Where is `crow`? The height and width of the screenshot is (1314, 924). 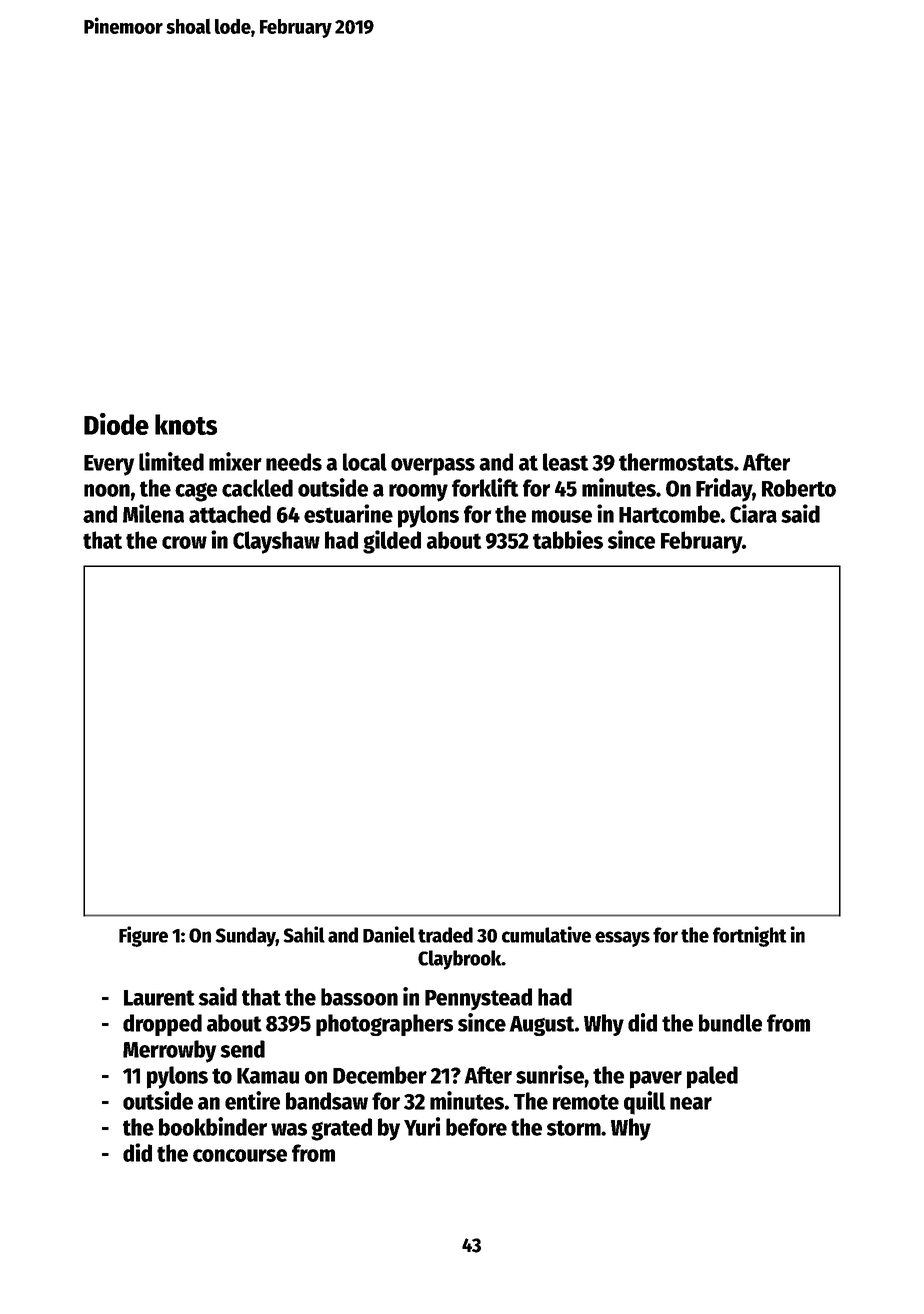 crow is located at coordinates (184, 542).
